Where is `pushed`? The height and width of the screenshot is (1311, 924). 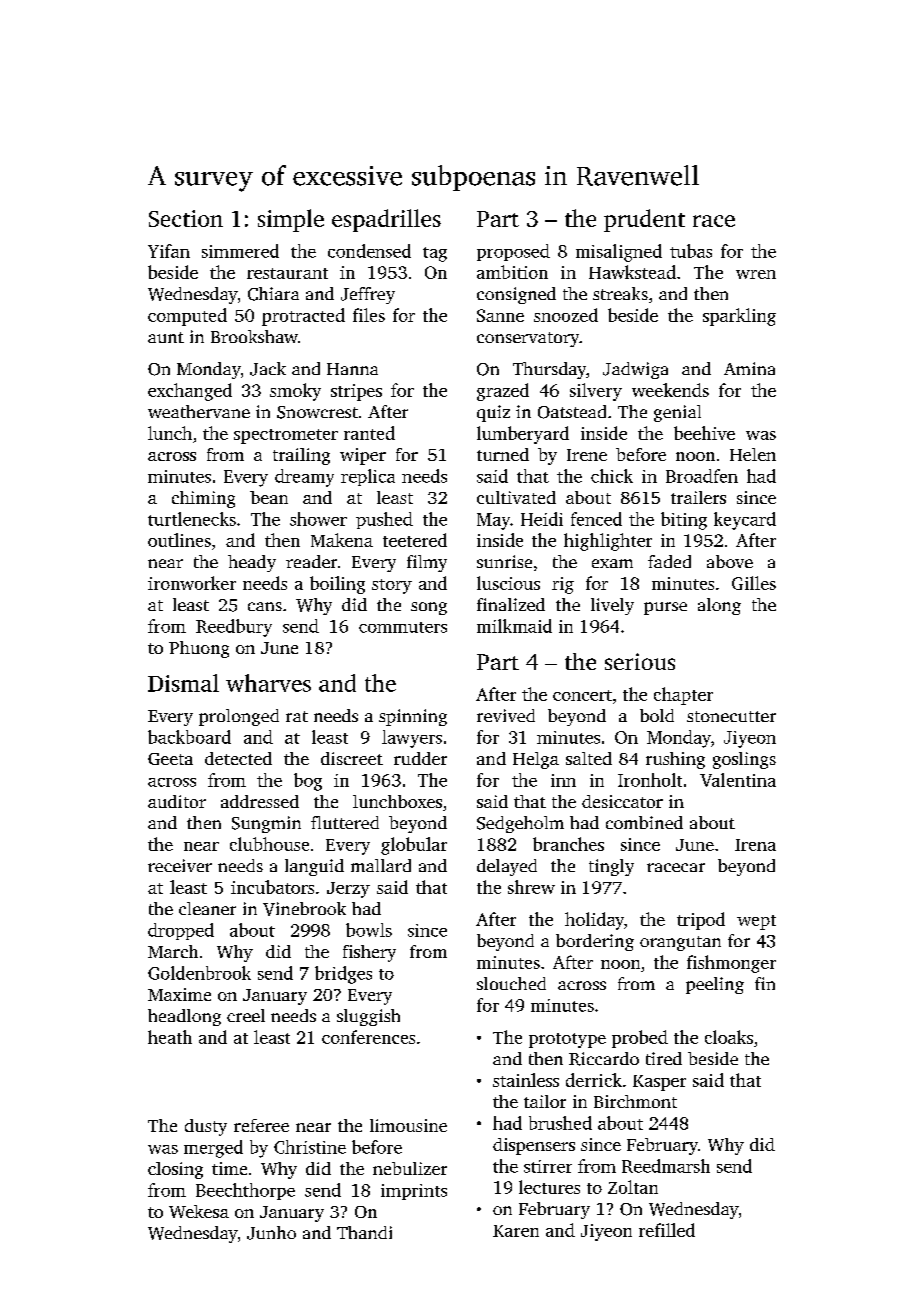 pushed is located at coordinates (384, 520).
